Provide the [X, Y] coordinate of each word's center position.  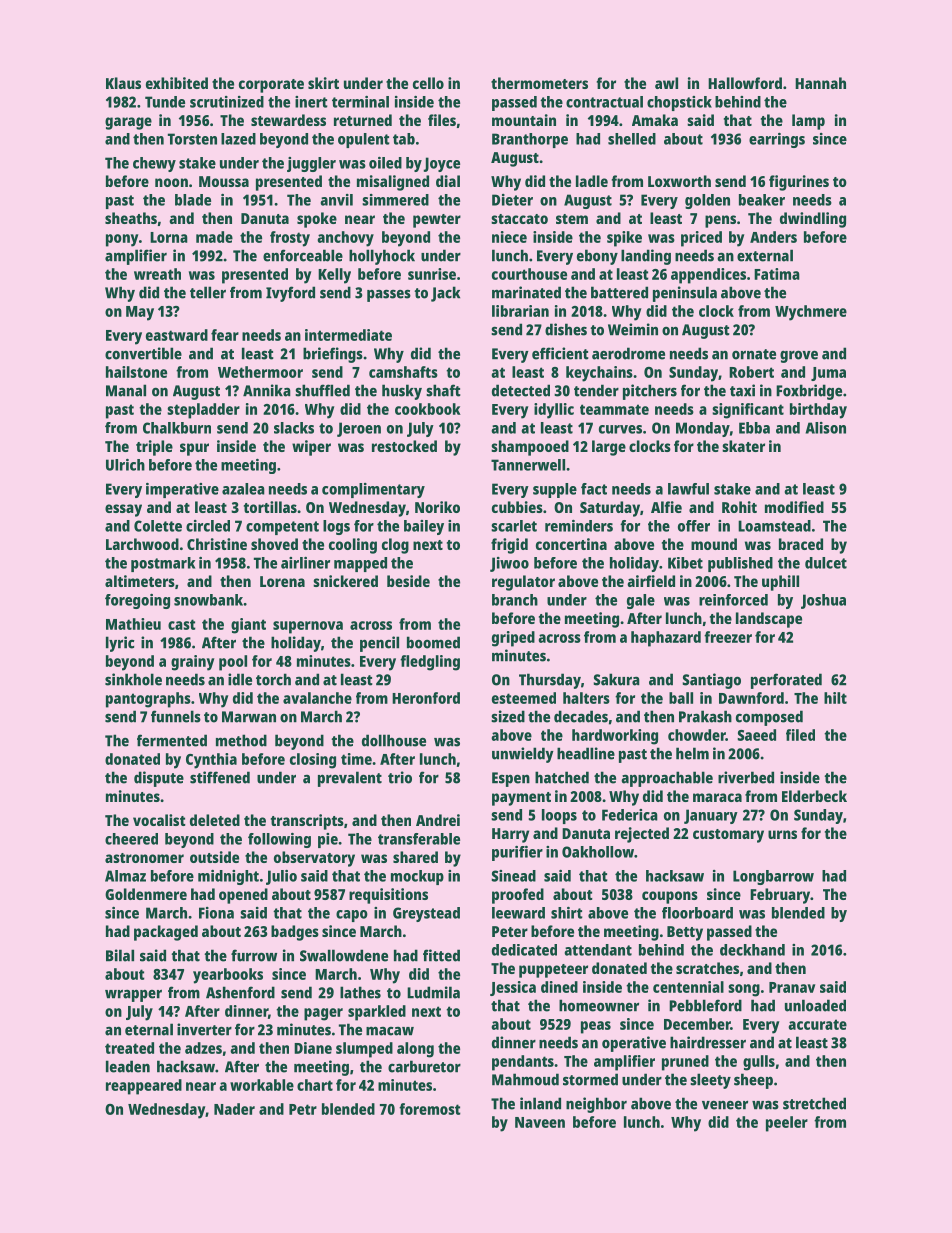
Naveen [540, 1122]
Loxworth [679, 181]
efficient [560, 353]
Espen [511, 779]
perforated [786, 681]
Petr [303, 1109]
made [214, 237]
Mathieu [133, 624]
